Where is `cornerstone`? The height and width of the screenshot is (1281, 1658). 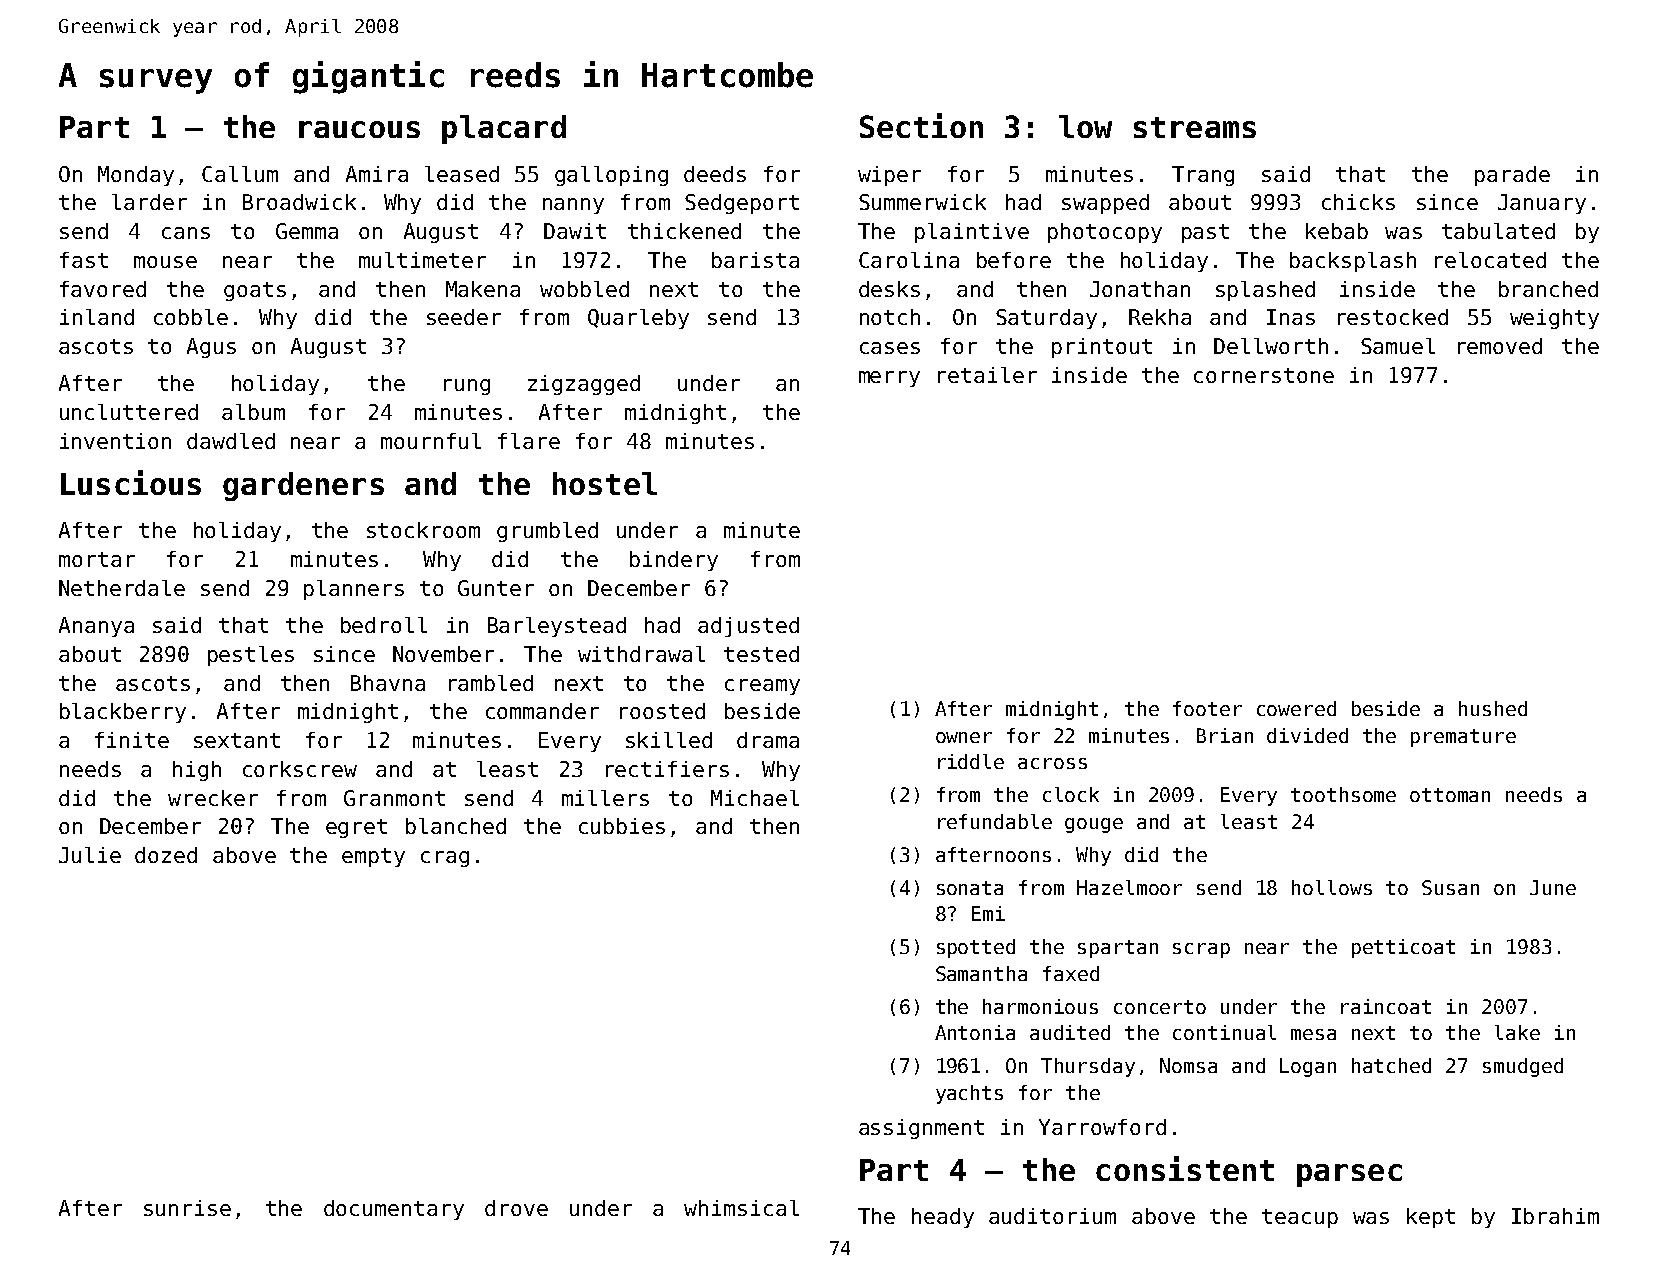 cornerstone is located at coordinates (1264, 375).
